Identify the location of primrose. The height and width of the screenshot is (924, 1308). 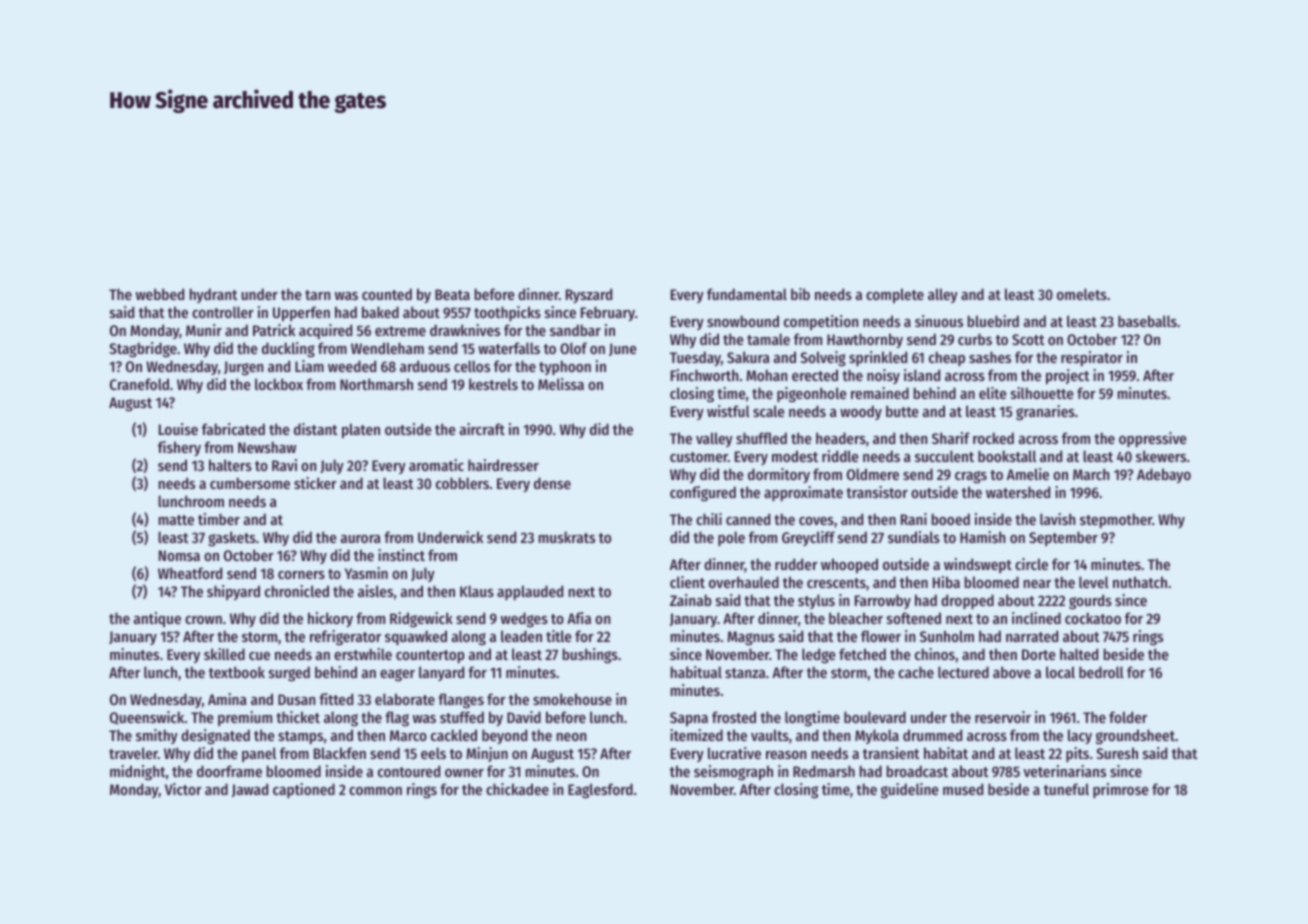
(1121, 790).
